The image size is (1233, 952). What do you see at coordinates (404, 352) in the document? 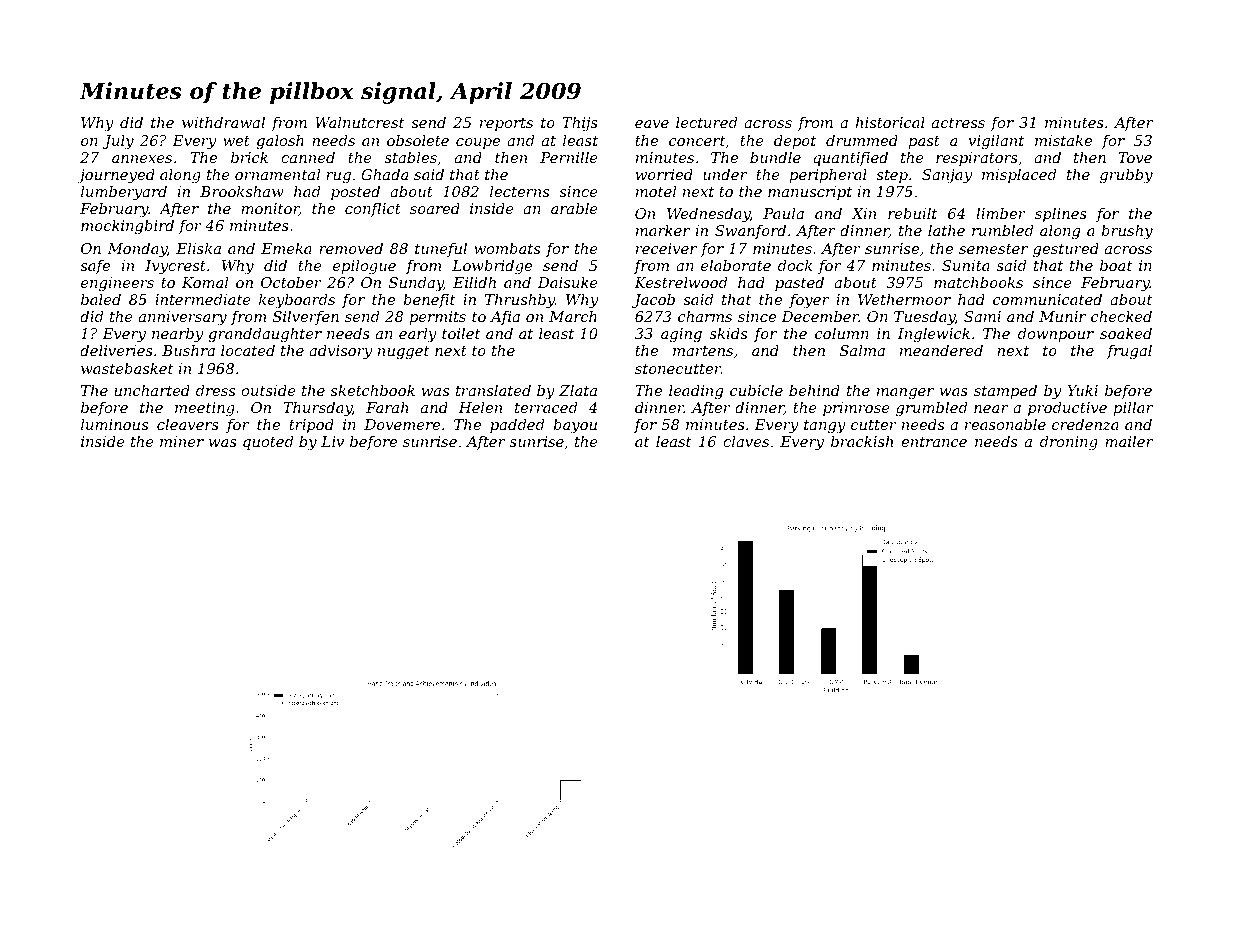
I see `nugget` at bounding box center [404, 352].
